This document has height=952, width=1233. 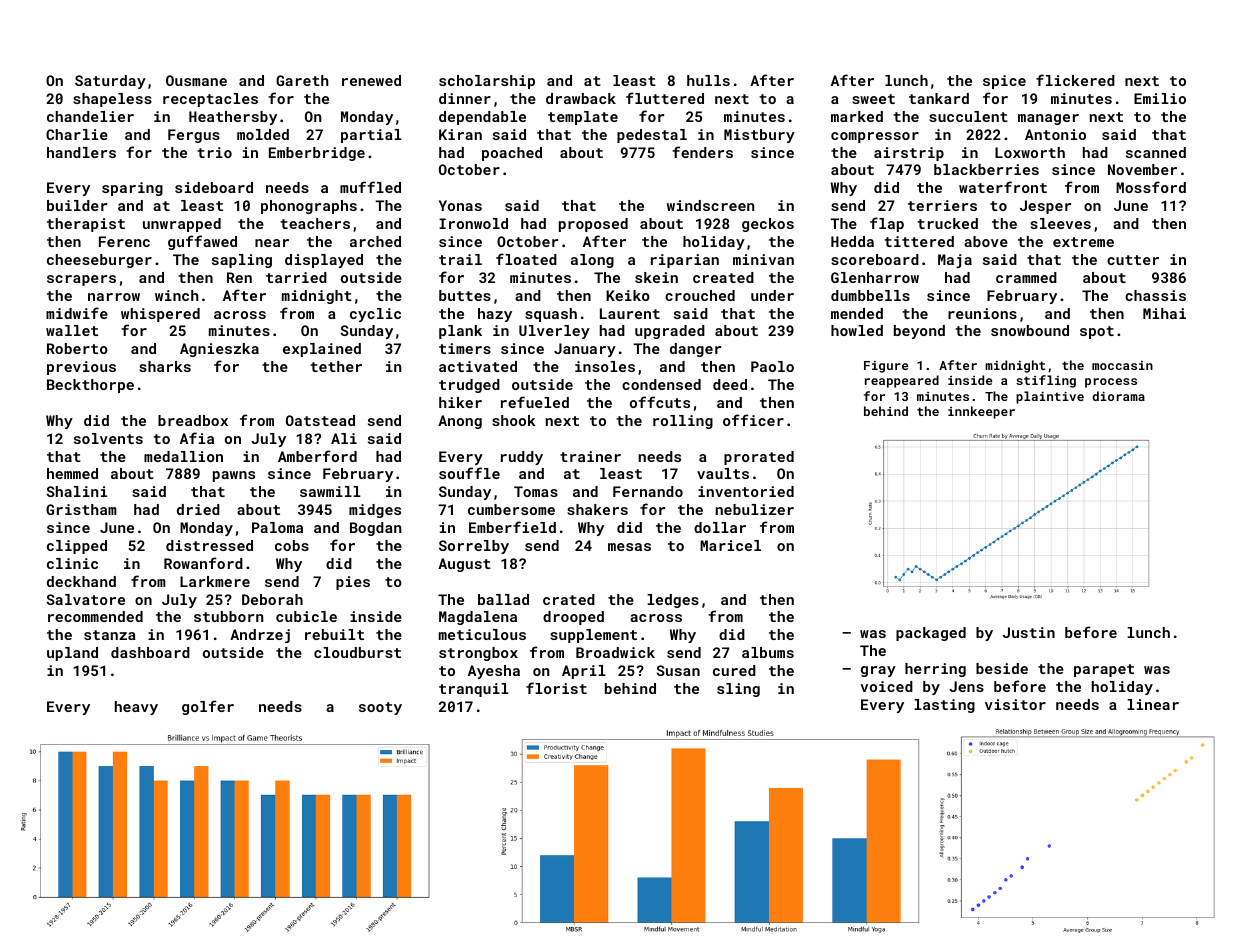 I want to click on trail, so click(x=460, y=259).
